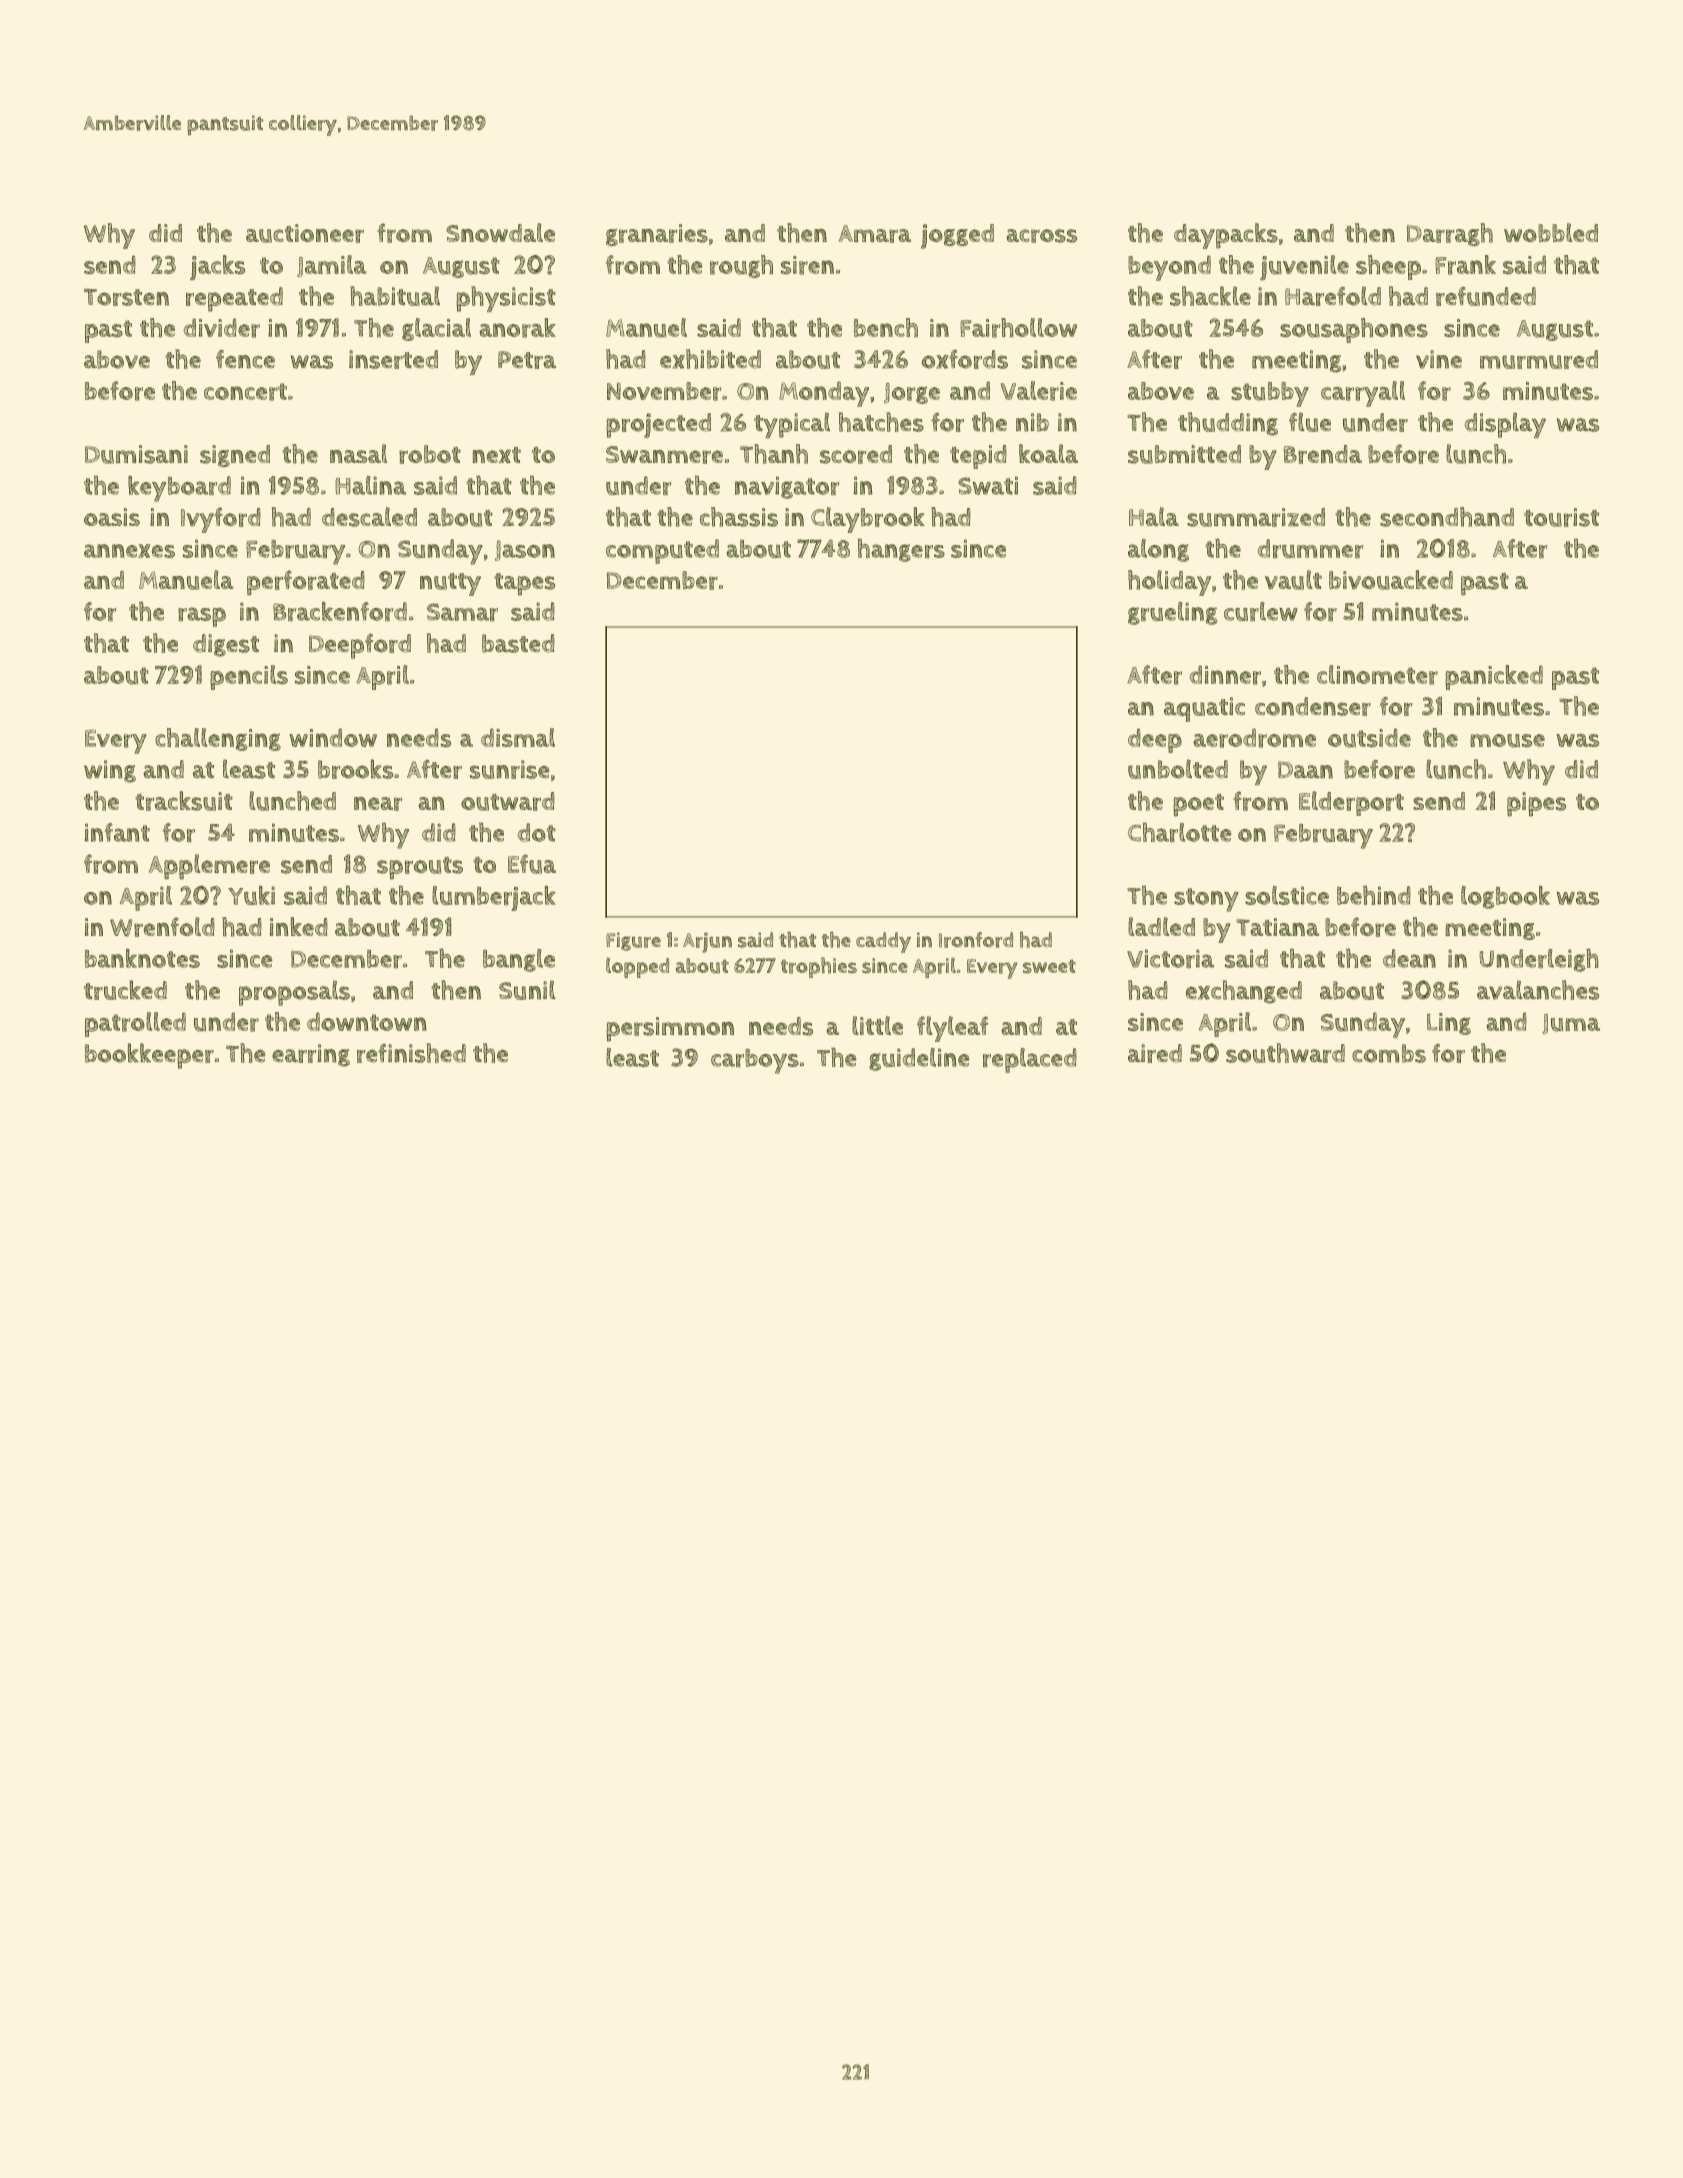  I want to click on avalanches, so click(1538, 990).
